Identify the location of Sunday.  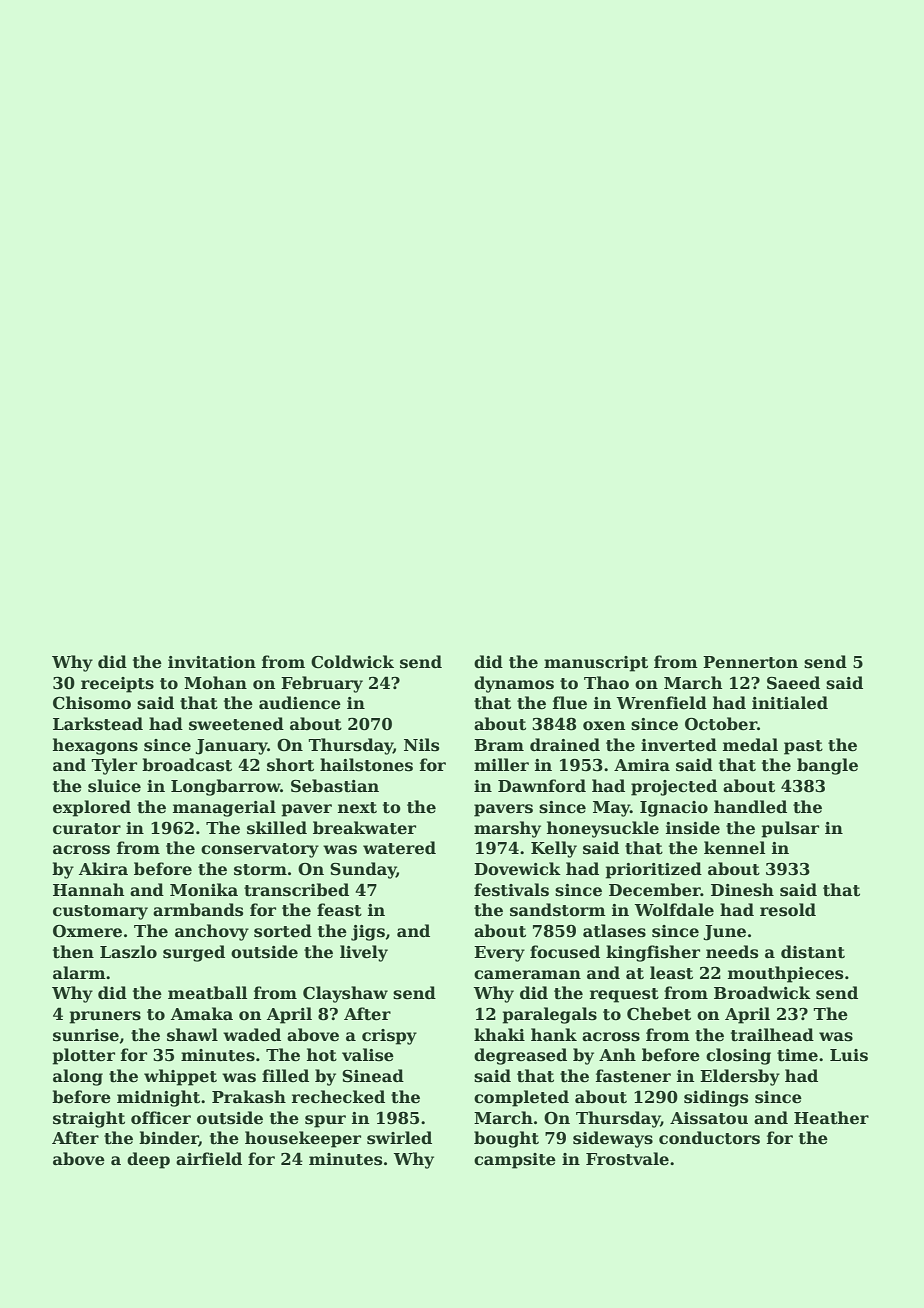
(363, 870).
